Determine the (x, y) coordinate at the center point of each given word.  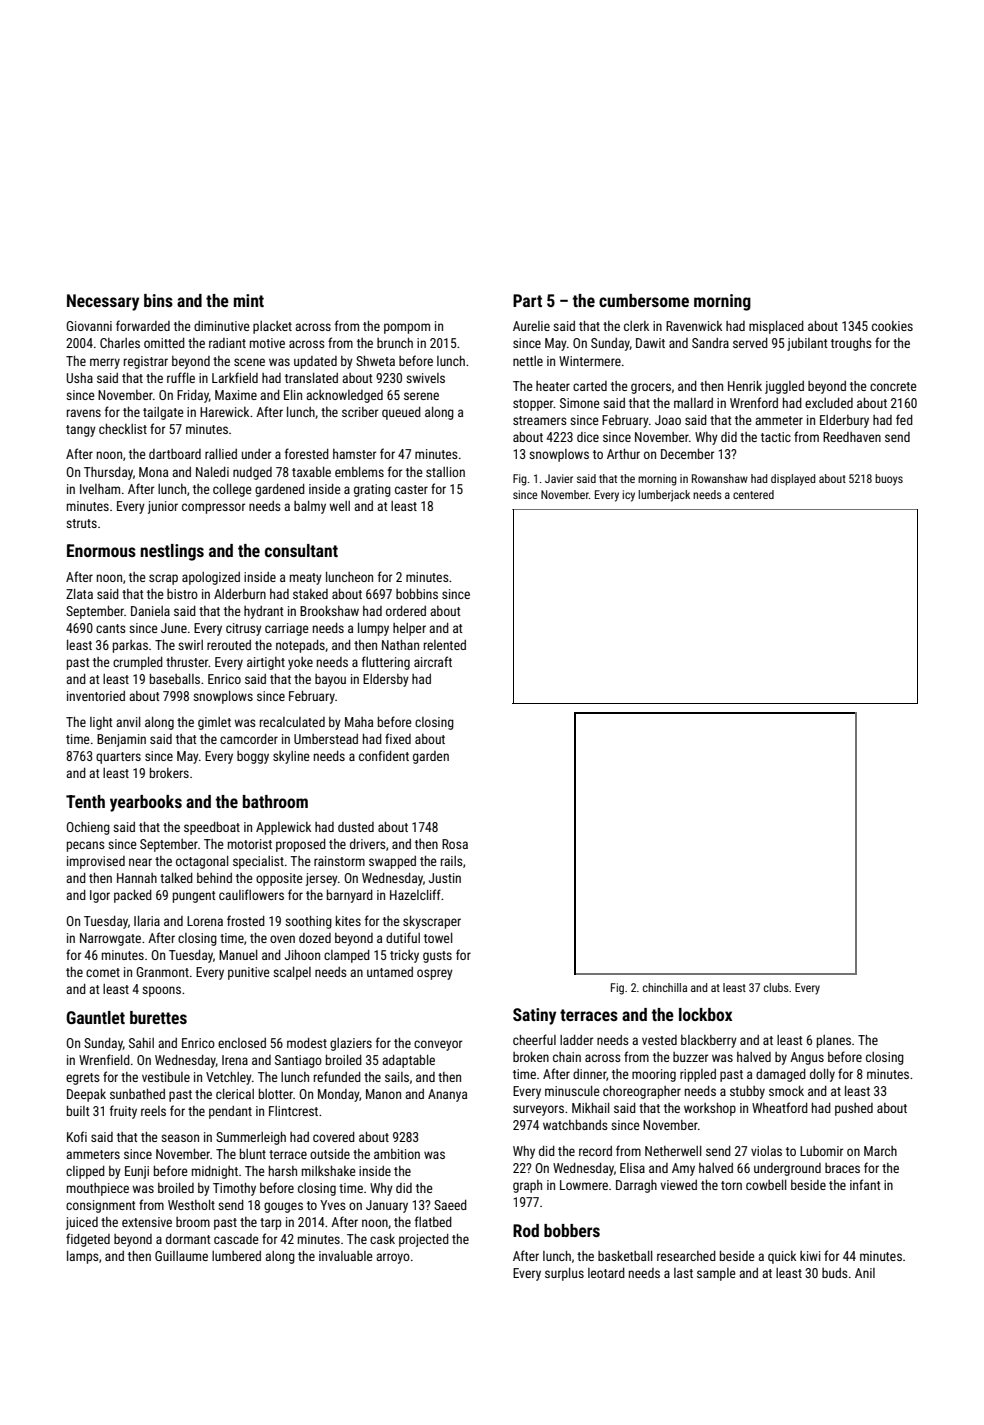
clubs (776, 987)
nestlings (172, 552)
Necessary (103, 302)
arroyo (393, 1258)
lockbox (705, 1014)
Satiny (534, 1016)
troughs (851, 344)
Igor (100, 896)
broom (193, 1222)
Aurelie (531, 326)
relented (445, 645)
